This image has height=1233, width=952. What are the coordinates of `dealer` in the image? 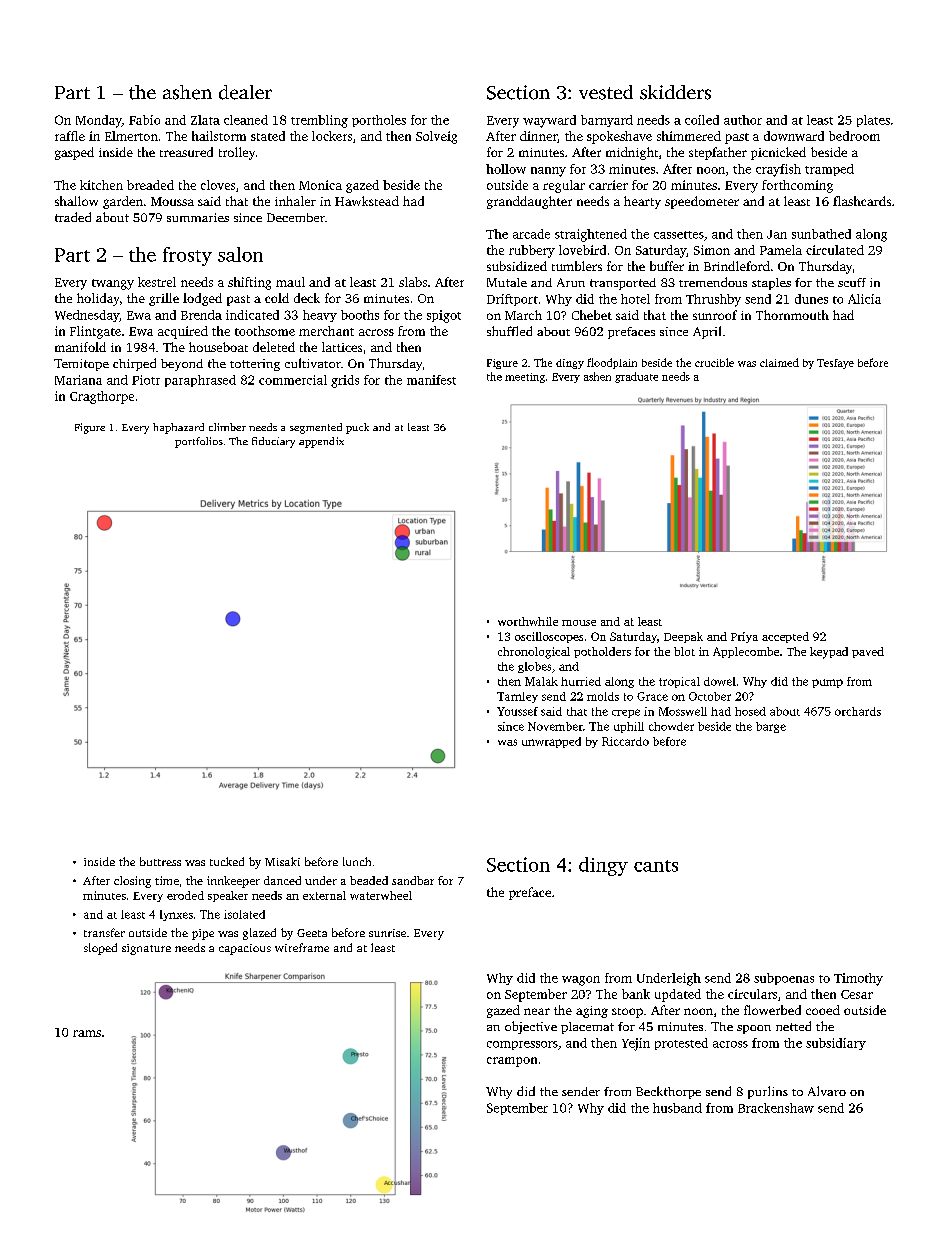 It's located at (245, 92).
